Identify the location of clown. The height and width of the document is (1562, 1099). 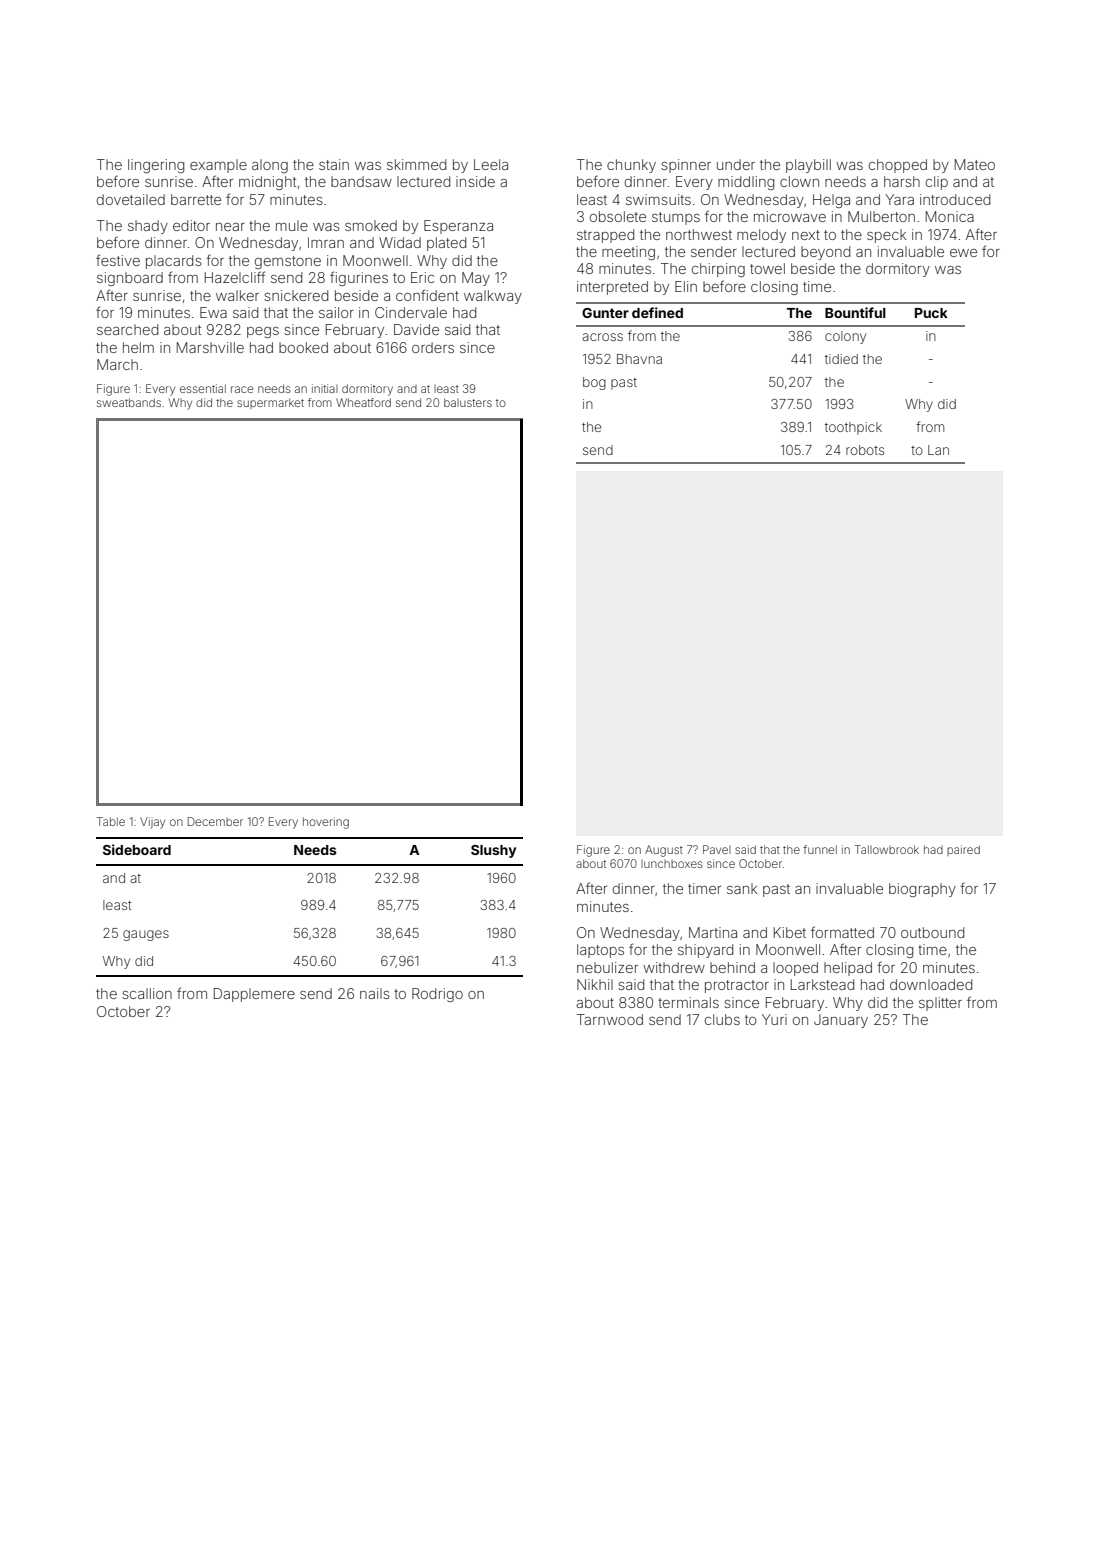
(799, 181).
